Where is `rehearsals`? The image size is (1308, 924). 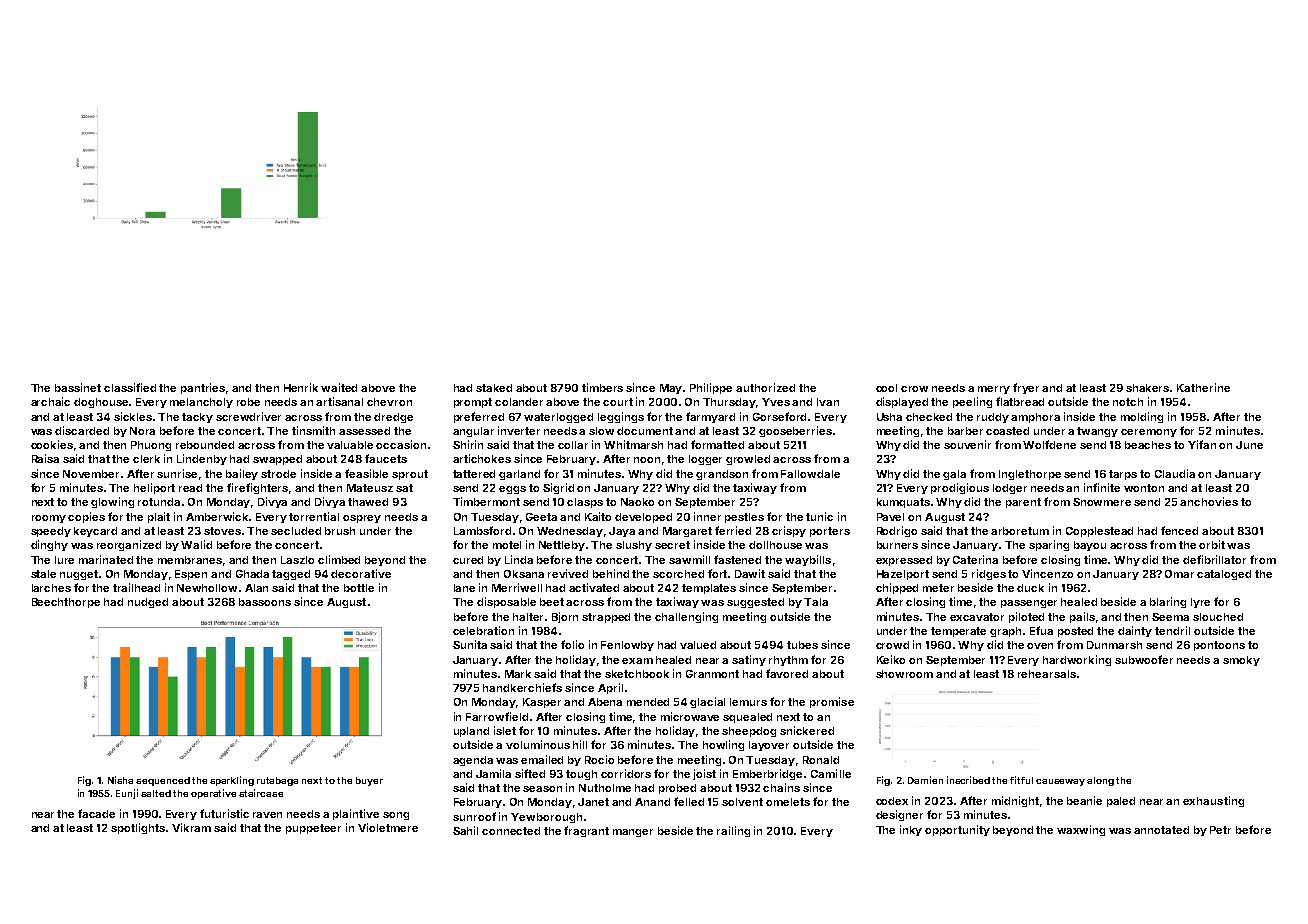
rehearsals is located at coordinates (1047, 674).
